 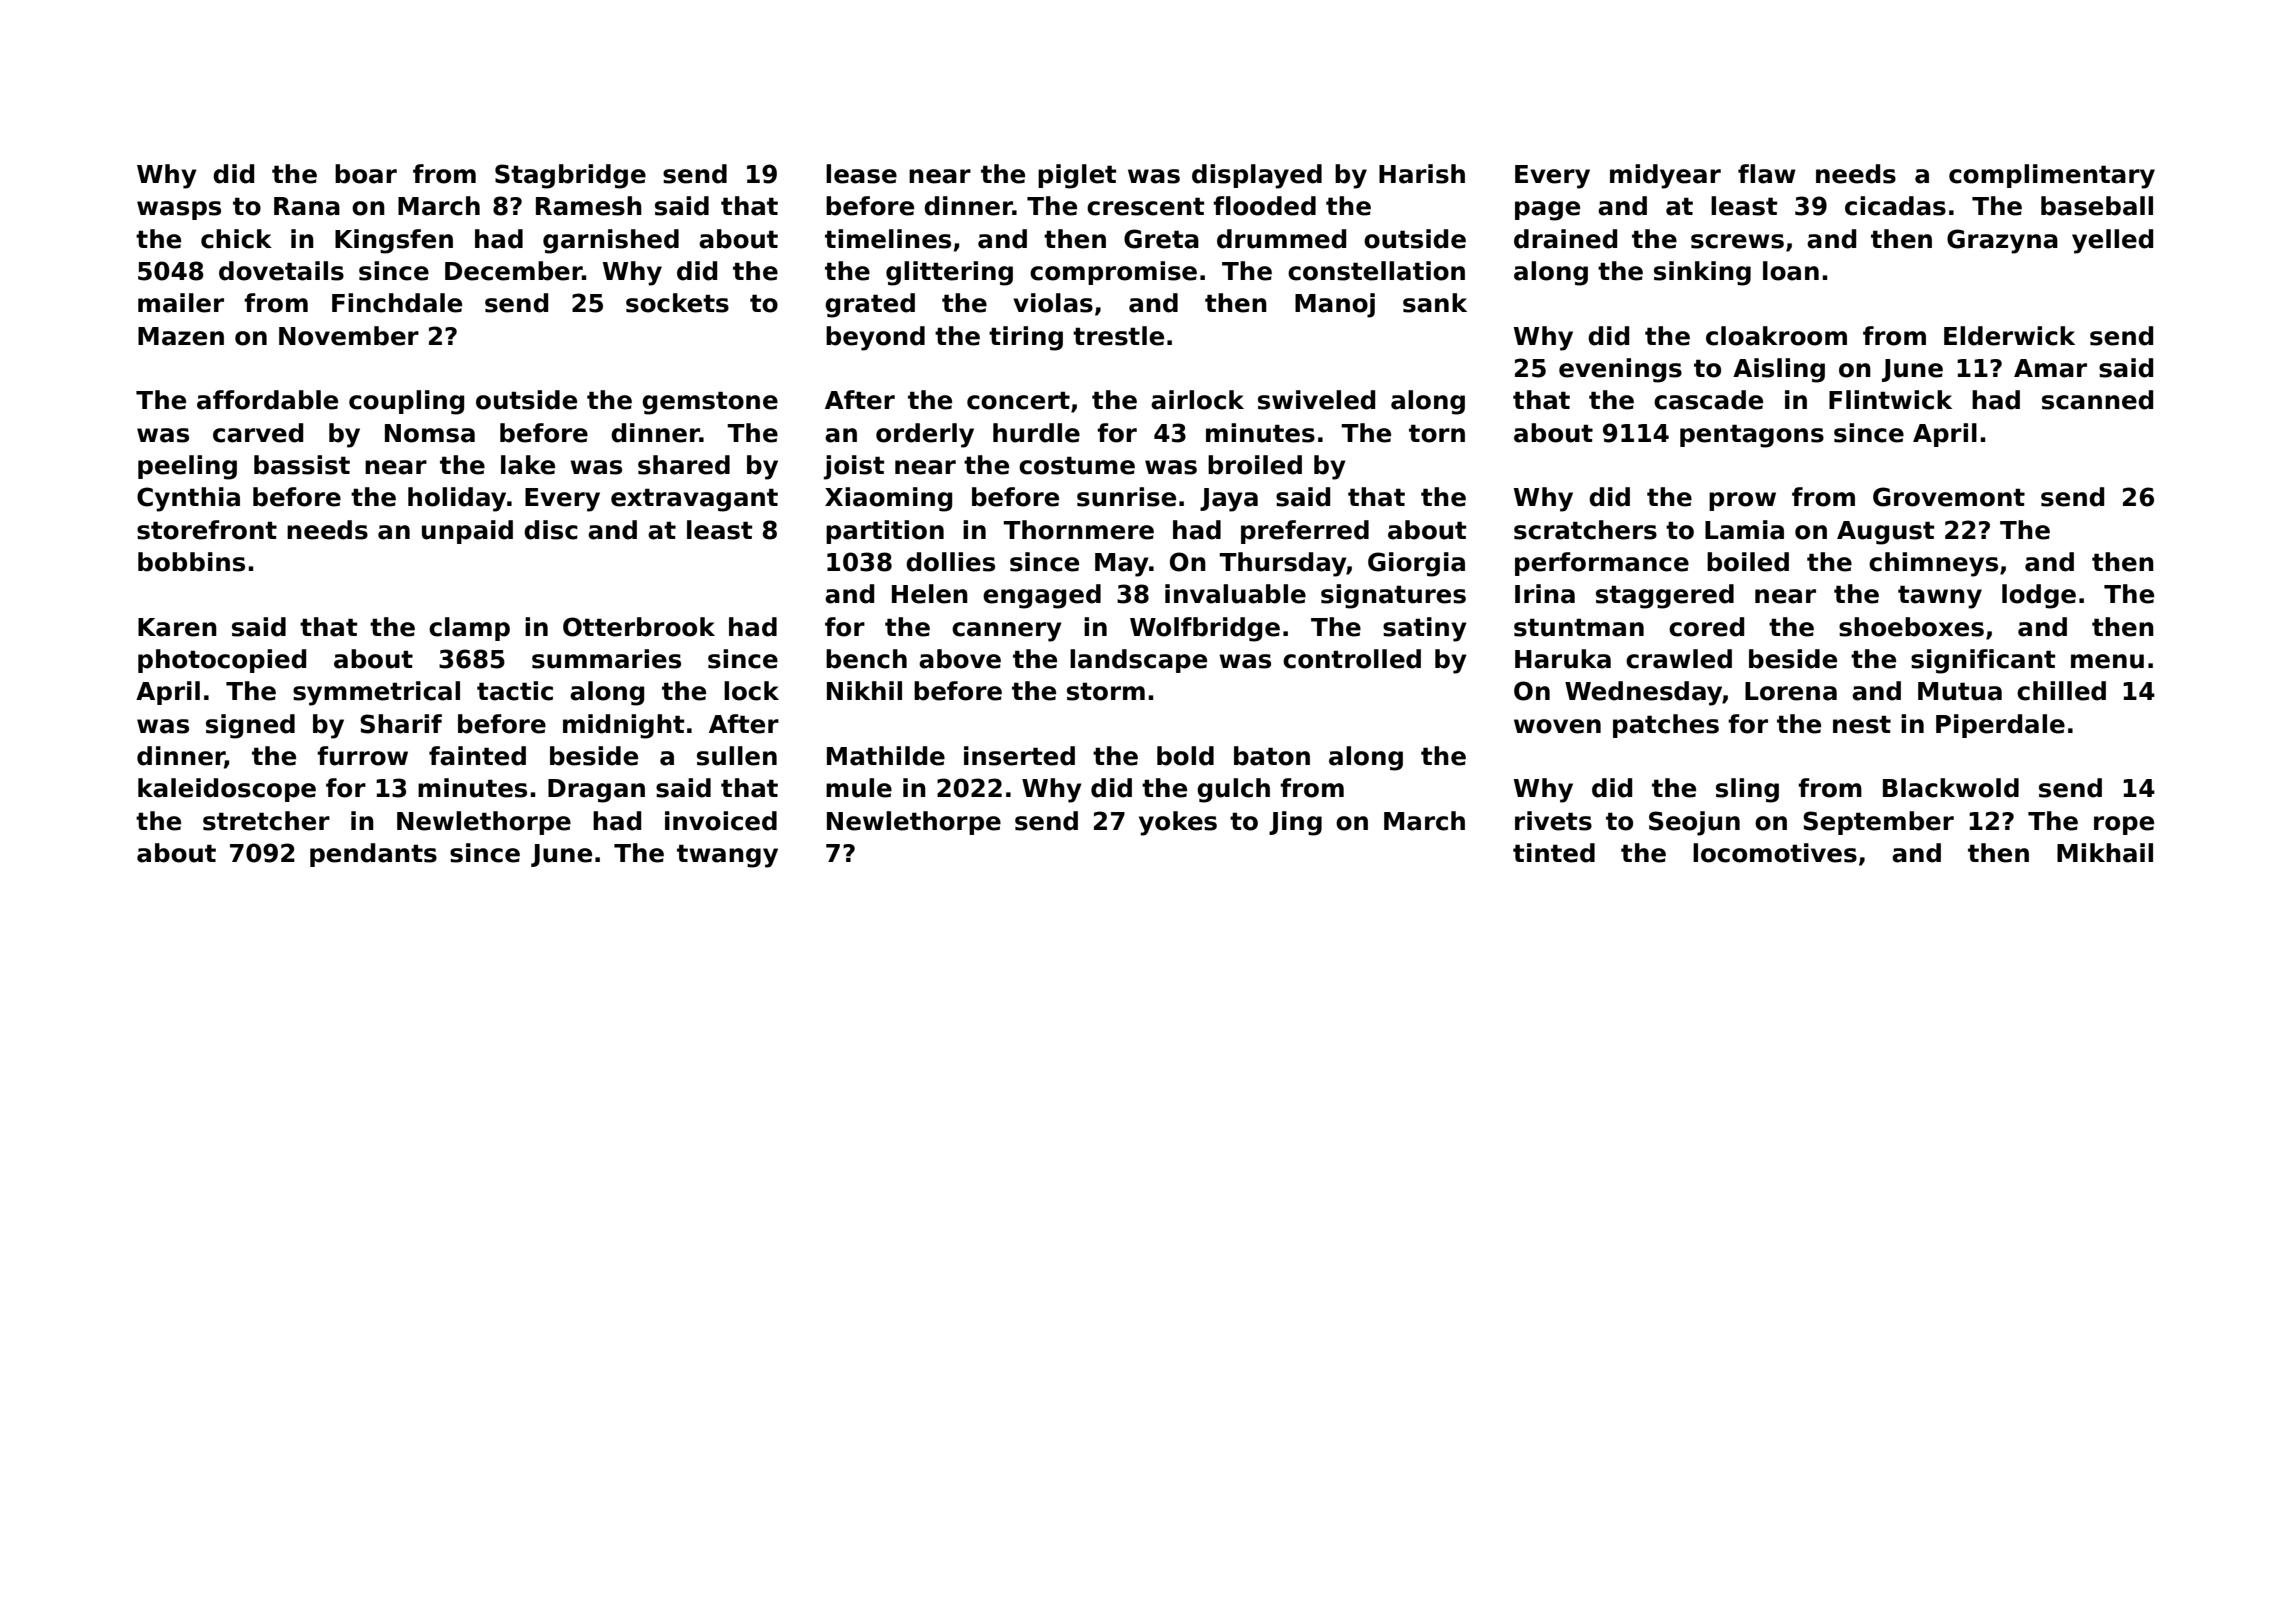 What do you see at coordinates (1940, 597) in the screenshot?
I see `tawny` at bounding box center [1940, 597].
